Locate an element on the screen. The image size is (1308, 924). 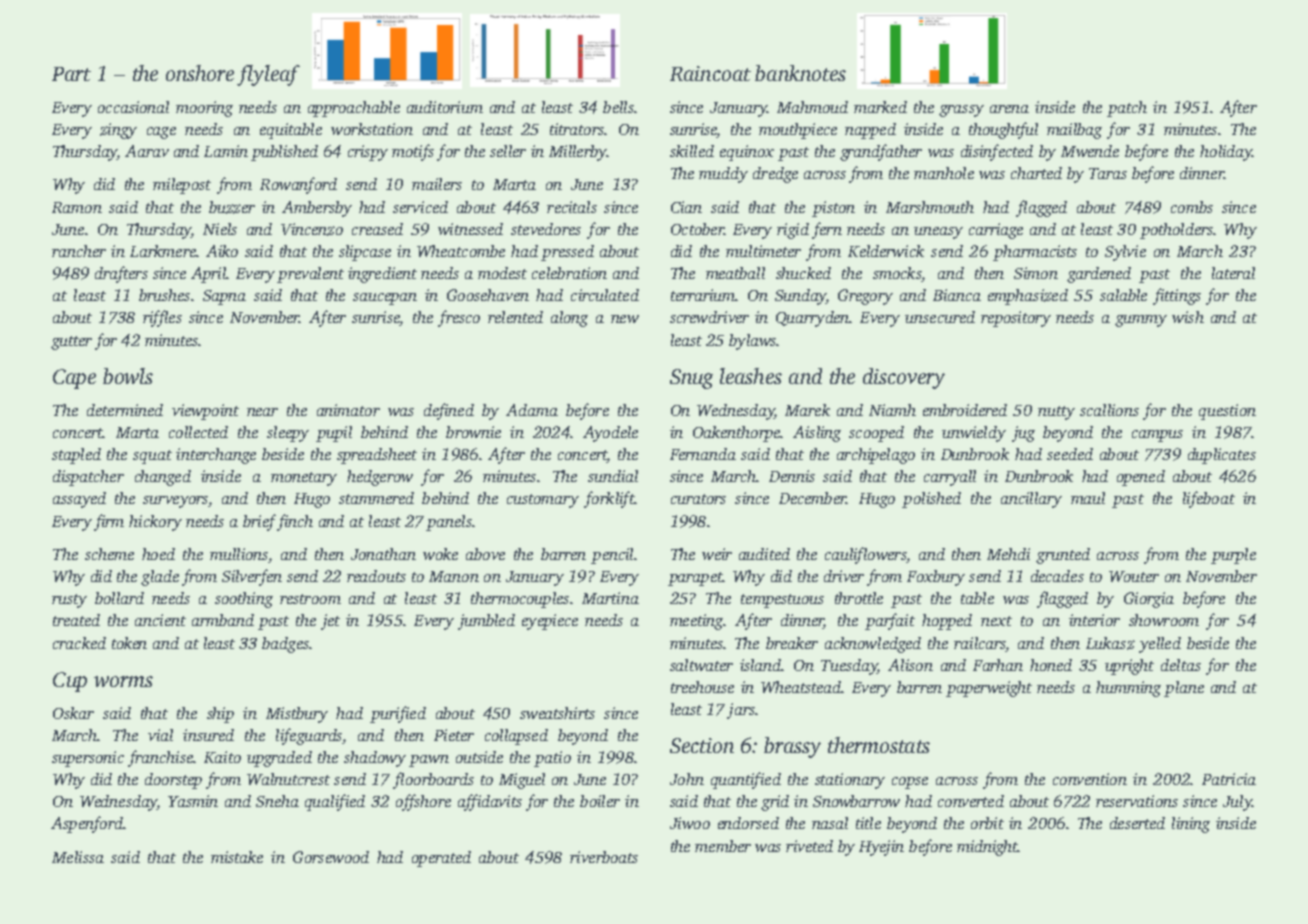
Giorgia is located at coordinates (1149, 600).
